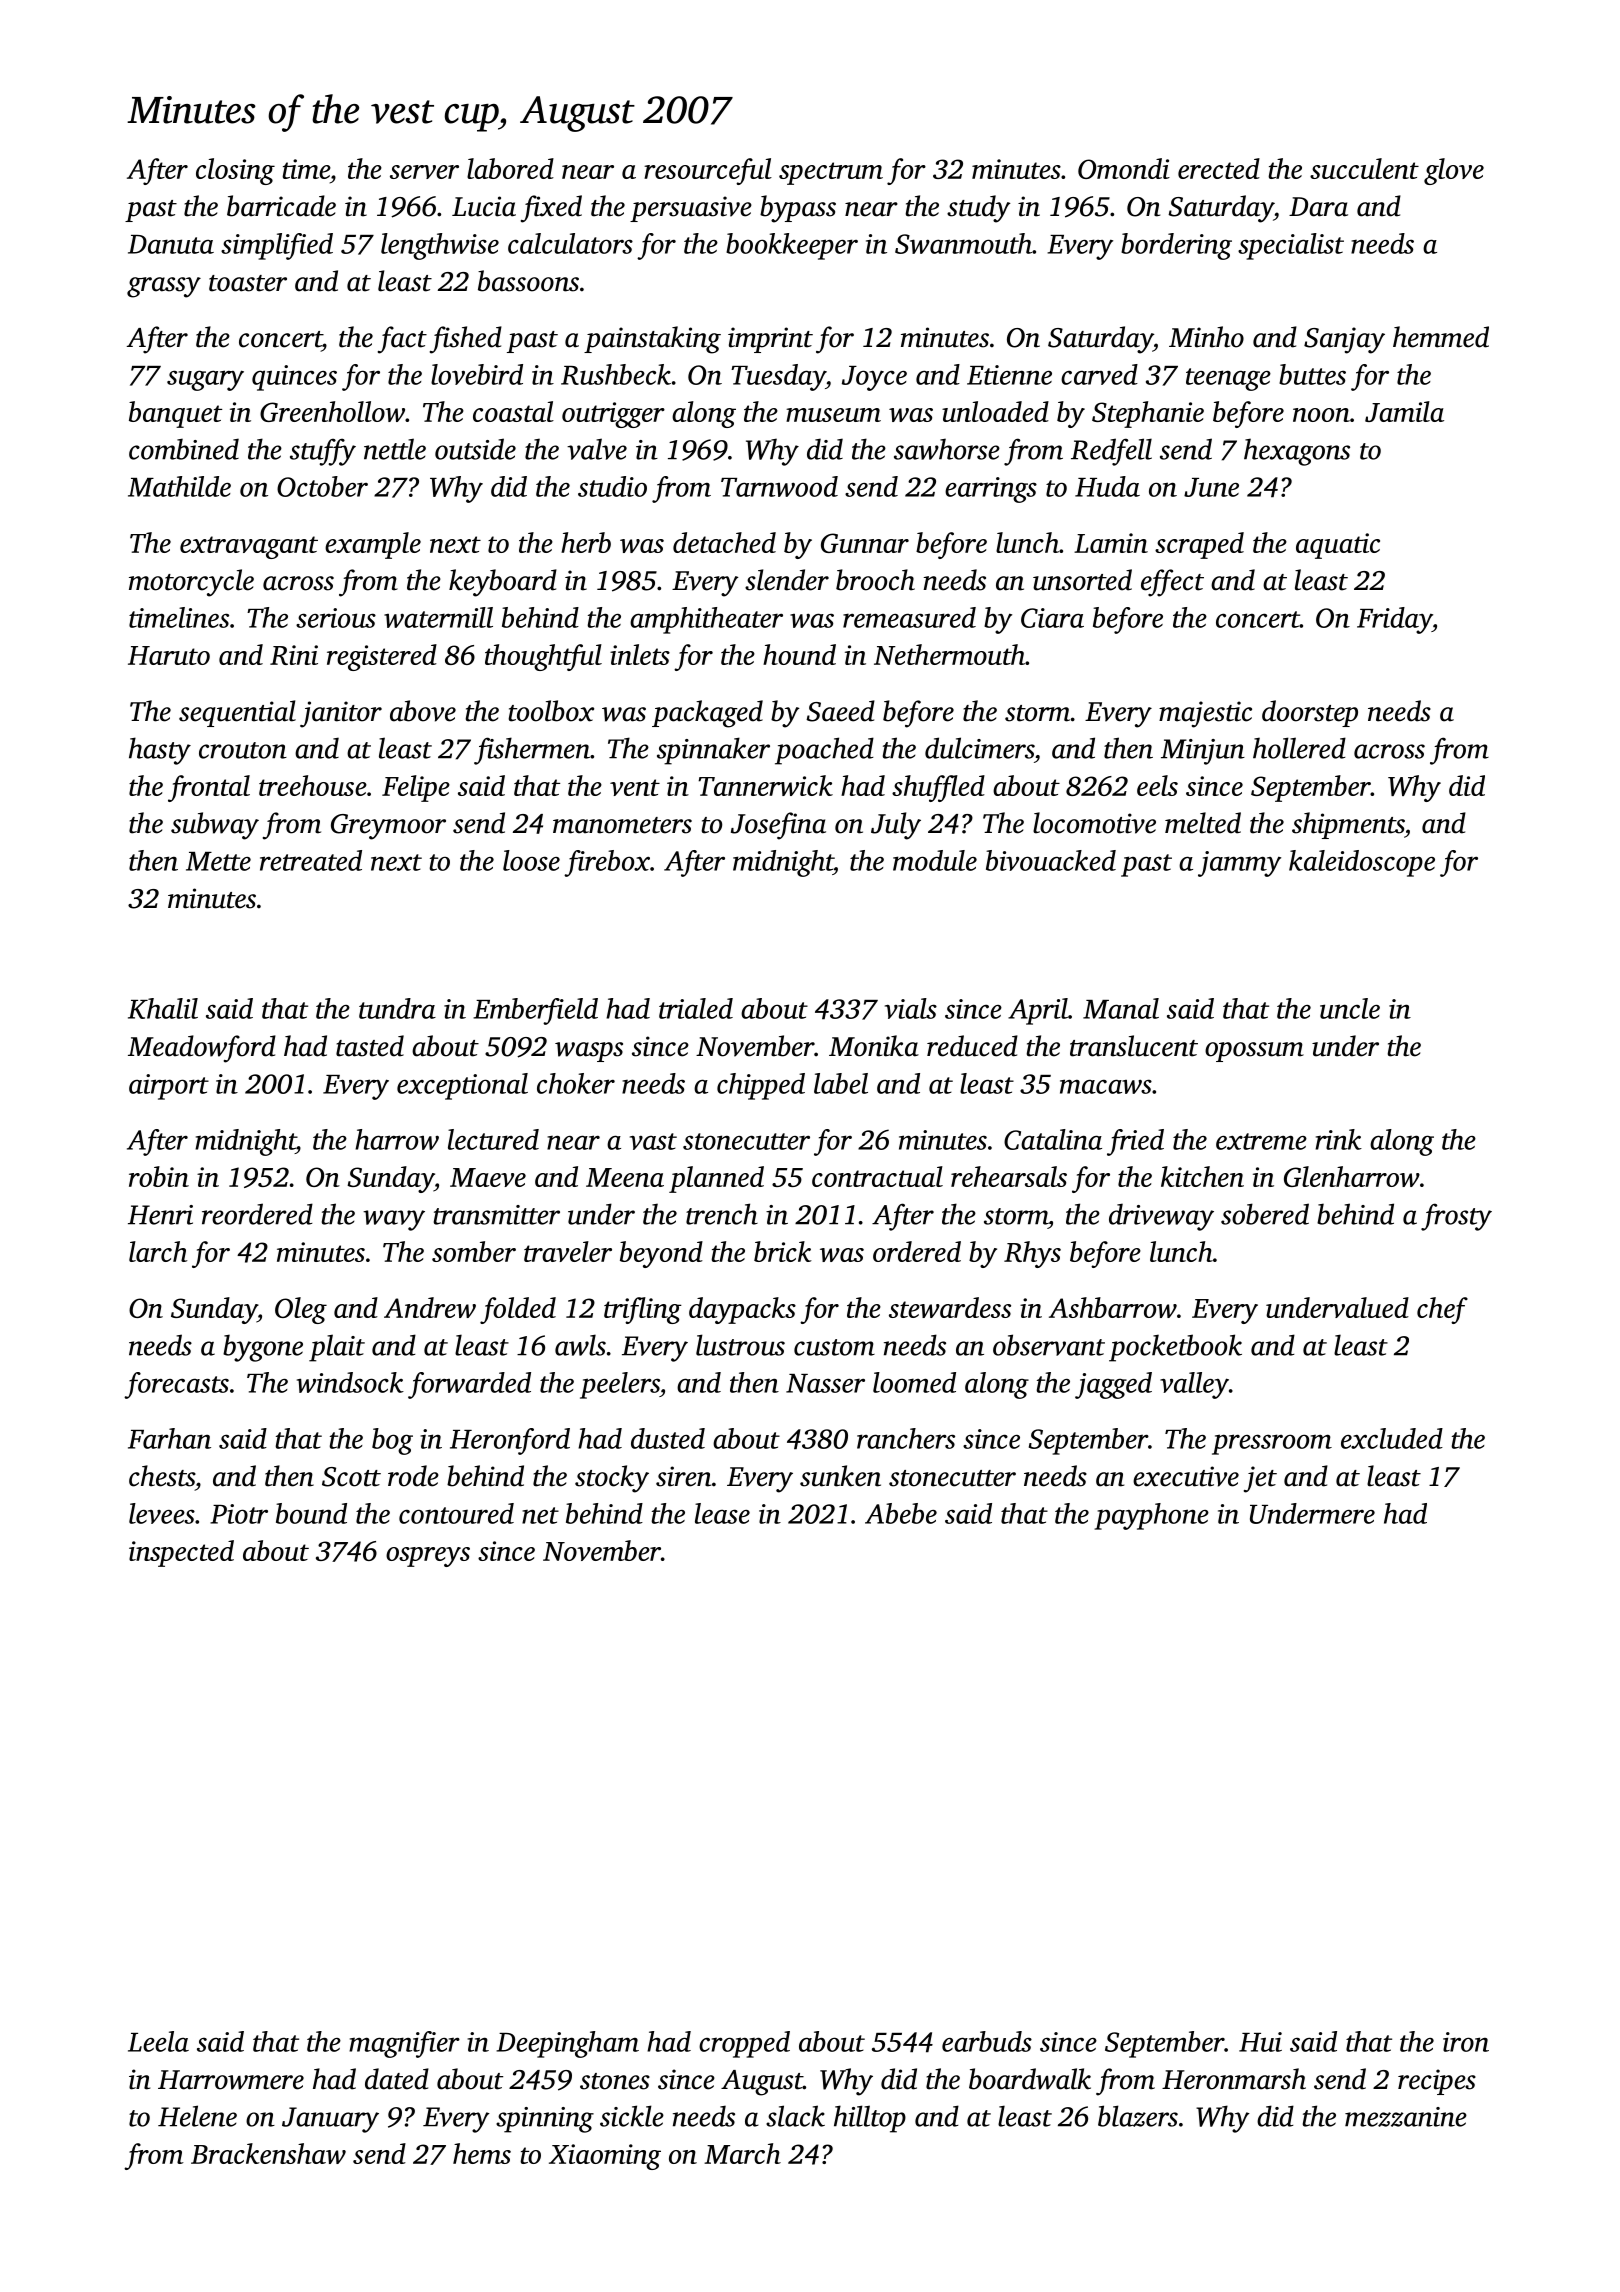  What do you see at coordinates (181, 1553) in the screenshot?
I see `inspected` at bounding box center [181, 1553].
